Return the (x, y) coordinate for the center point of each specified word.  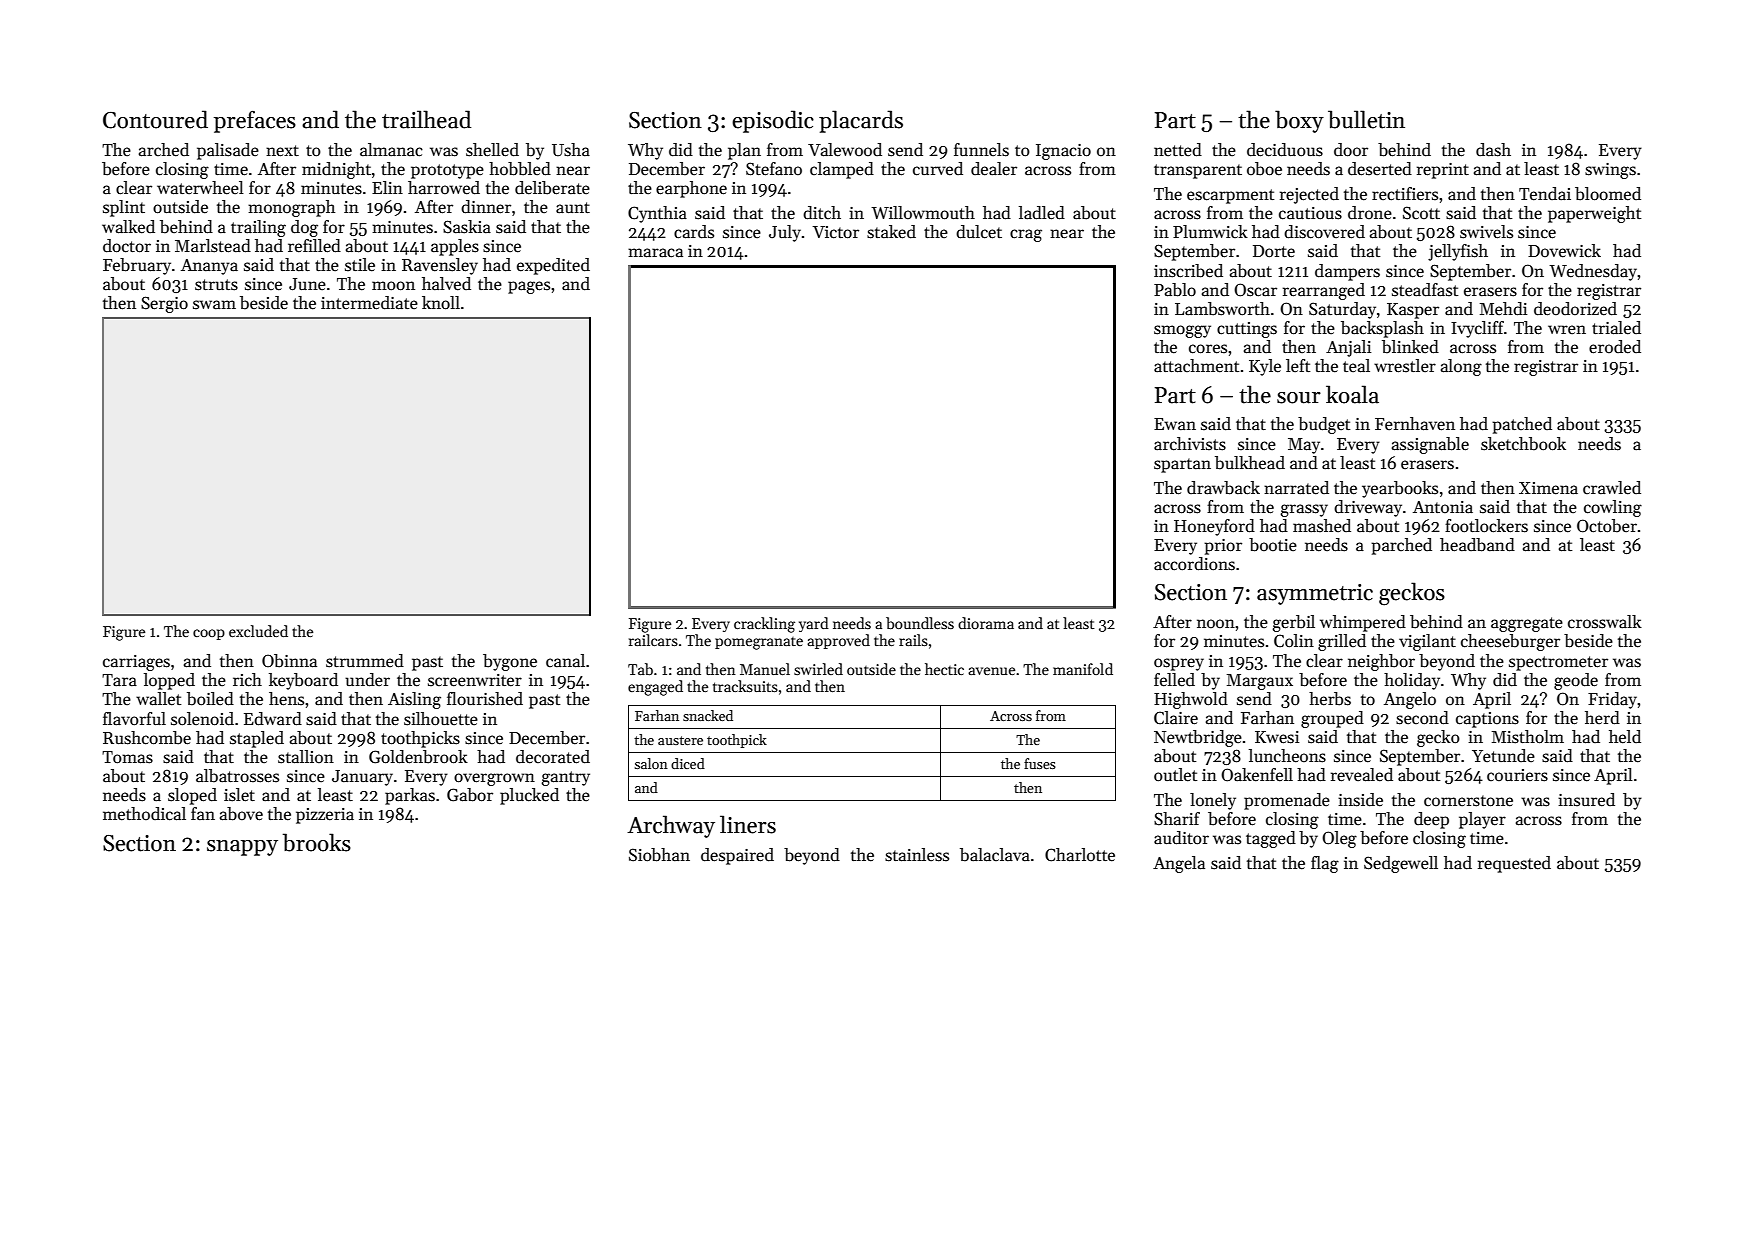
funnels (981, 150)
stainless (917, 855)
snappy (242, 848)
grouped (1332, 719)
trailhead (426, 119)
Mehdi (1503, 309)
